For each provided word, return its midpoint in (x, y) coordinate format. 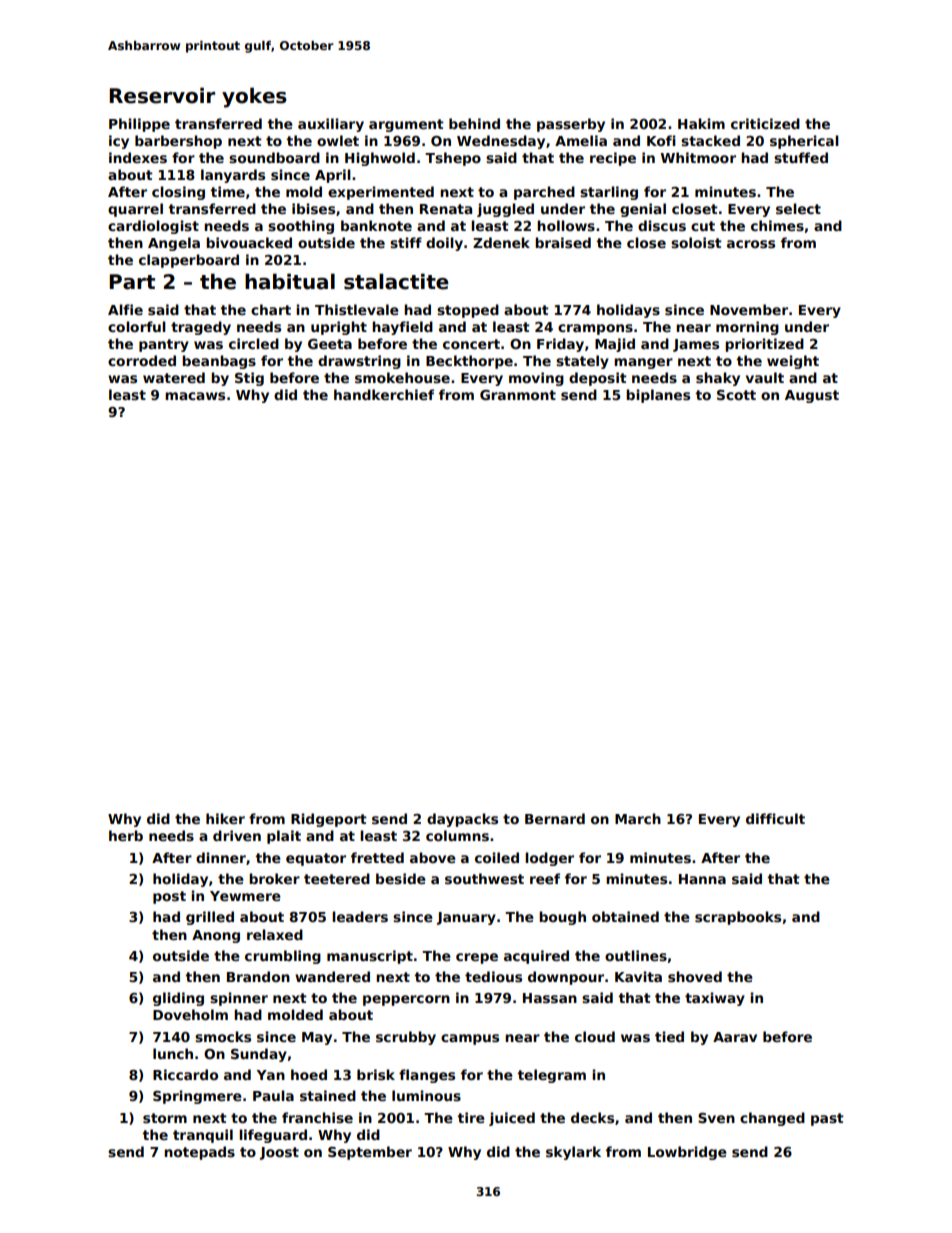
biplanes (658, 396)
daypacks (462, 820)
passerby (571, 125)
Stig (249, 379)
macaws (195, 396)
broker (274, 878)
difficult (775, 818)
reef (545, 878)
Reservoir (162, 95)
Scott (736, 395)
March (638, 818)
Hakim (701, 123)
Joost (279, 1153)
